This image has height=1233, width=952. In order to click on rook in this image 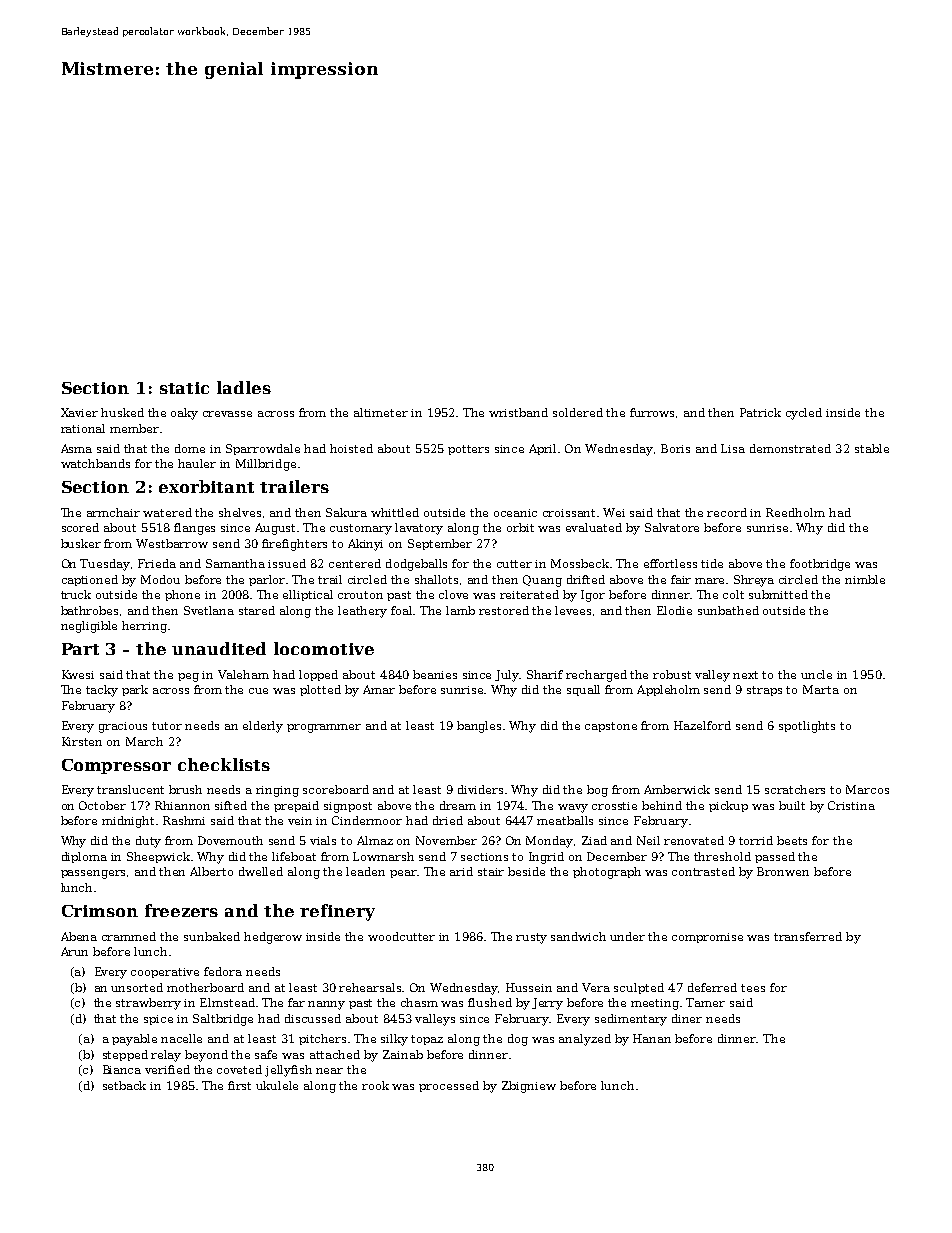, I will do `click(375, 1085)`.
